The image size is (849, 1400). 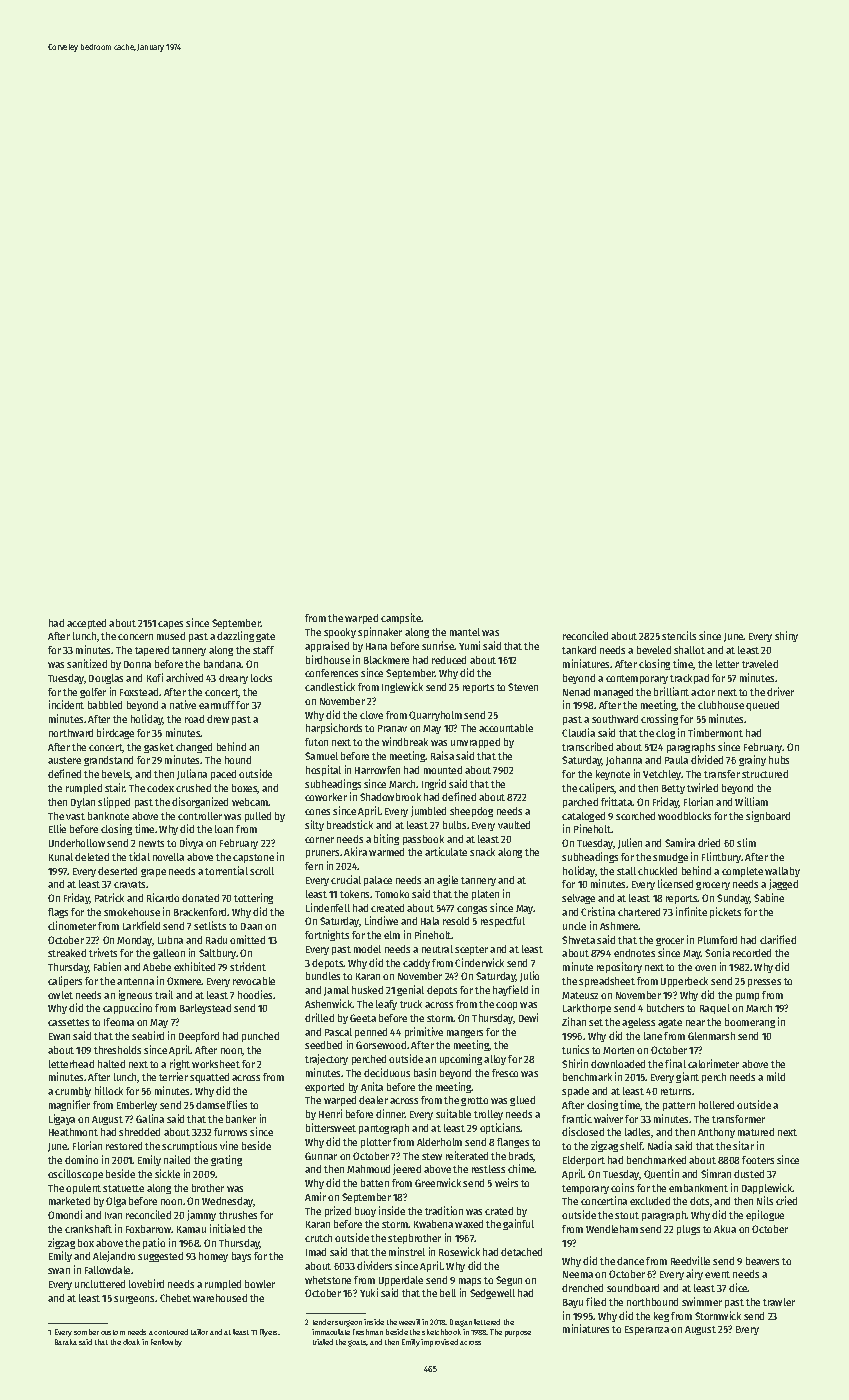 What do you see at coordinates (86, 624) in the screenshot?
I see `accepted` at bounding box center [86, 624].
